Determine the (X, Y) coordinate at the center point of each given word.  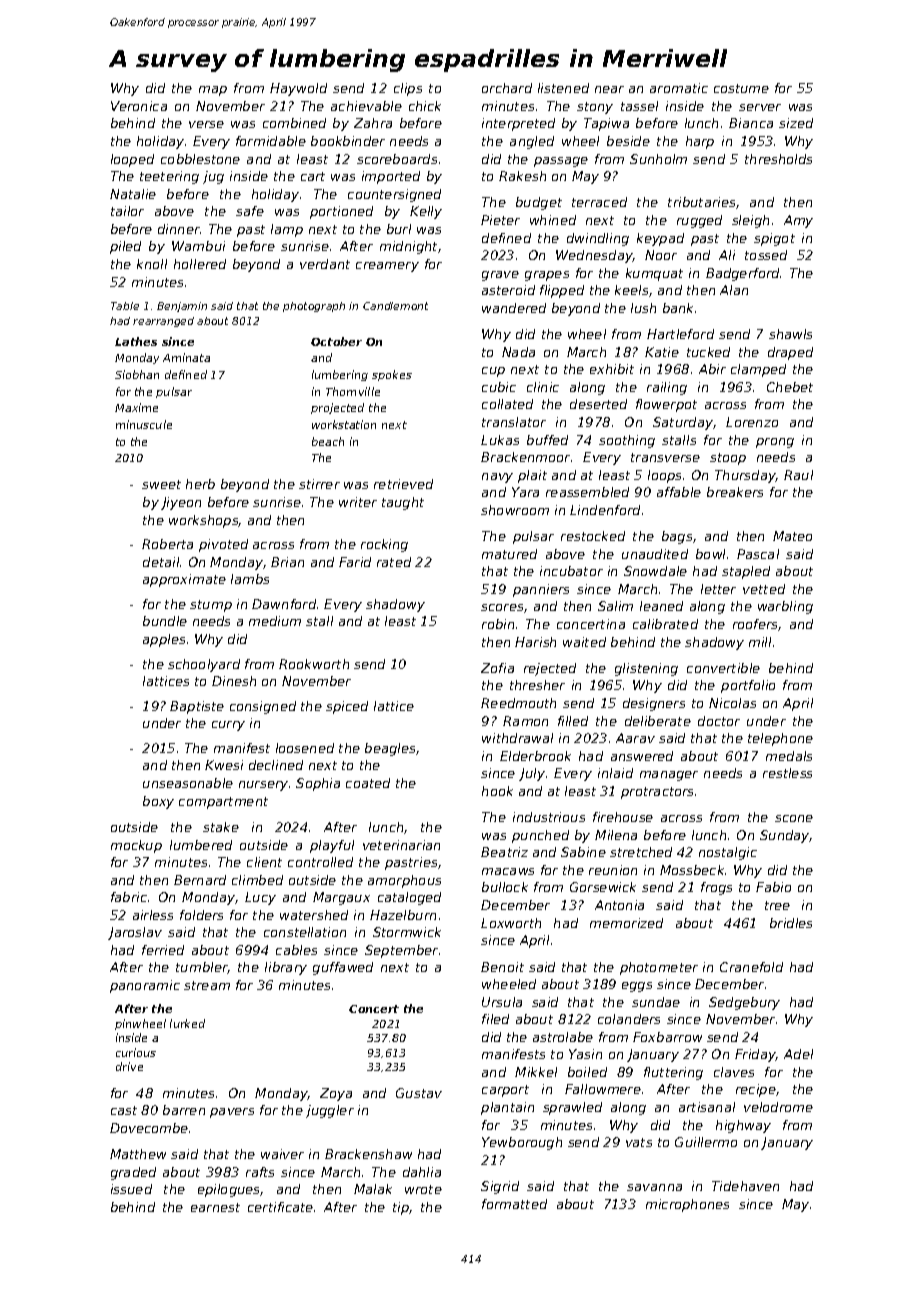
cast (124, 1110)
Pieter (500, 220)
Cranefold (751, 967)
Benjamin (182, 307)
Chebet (790, 387)
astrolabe (563, 1037)
